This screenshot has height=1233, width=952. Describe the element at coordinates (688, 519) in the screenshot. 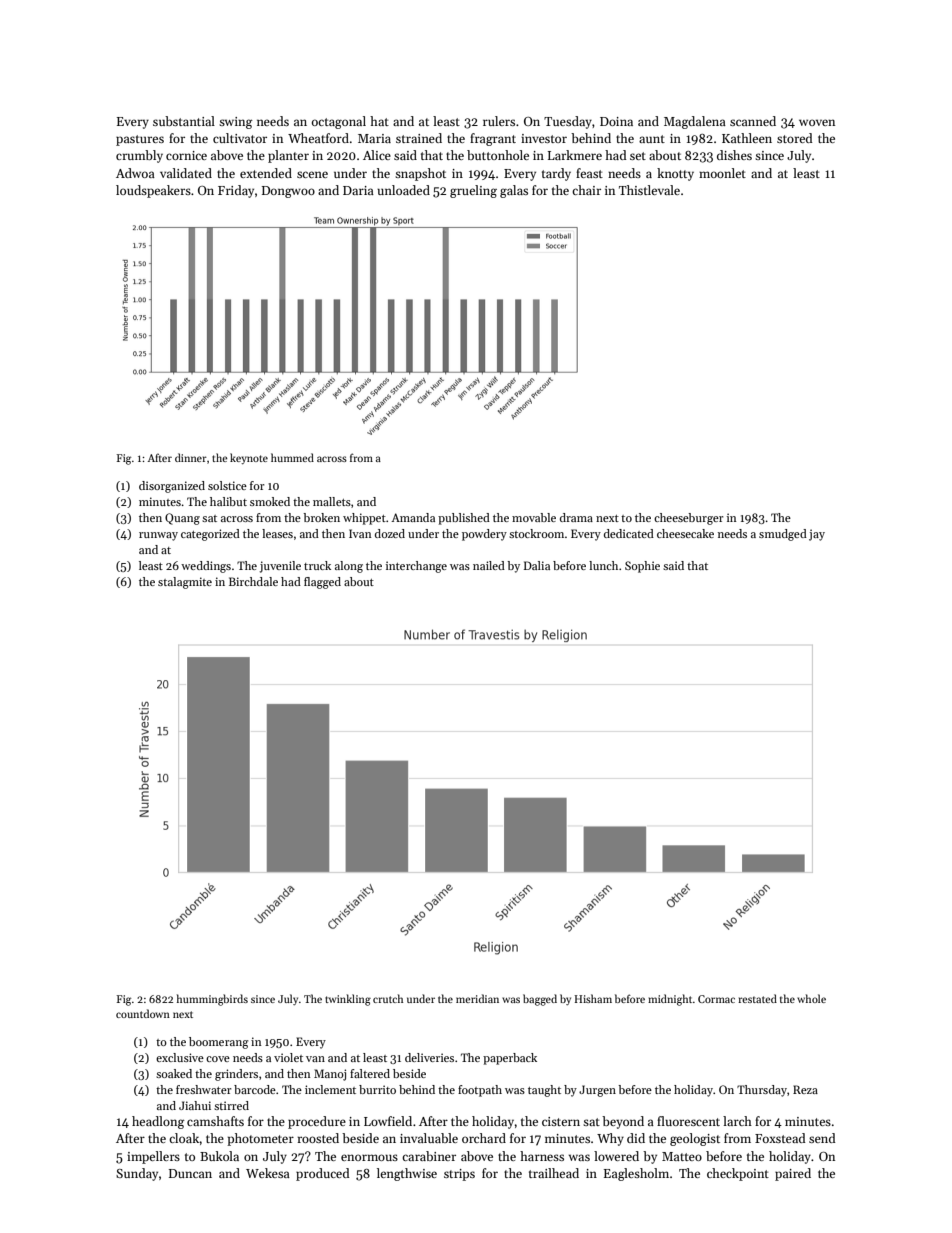

I see `cheeseburger` at that location.
